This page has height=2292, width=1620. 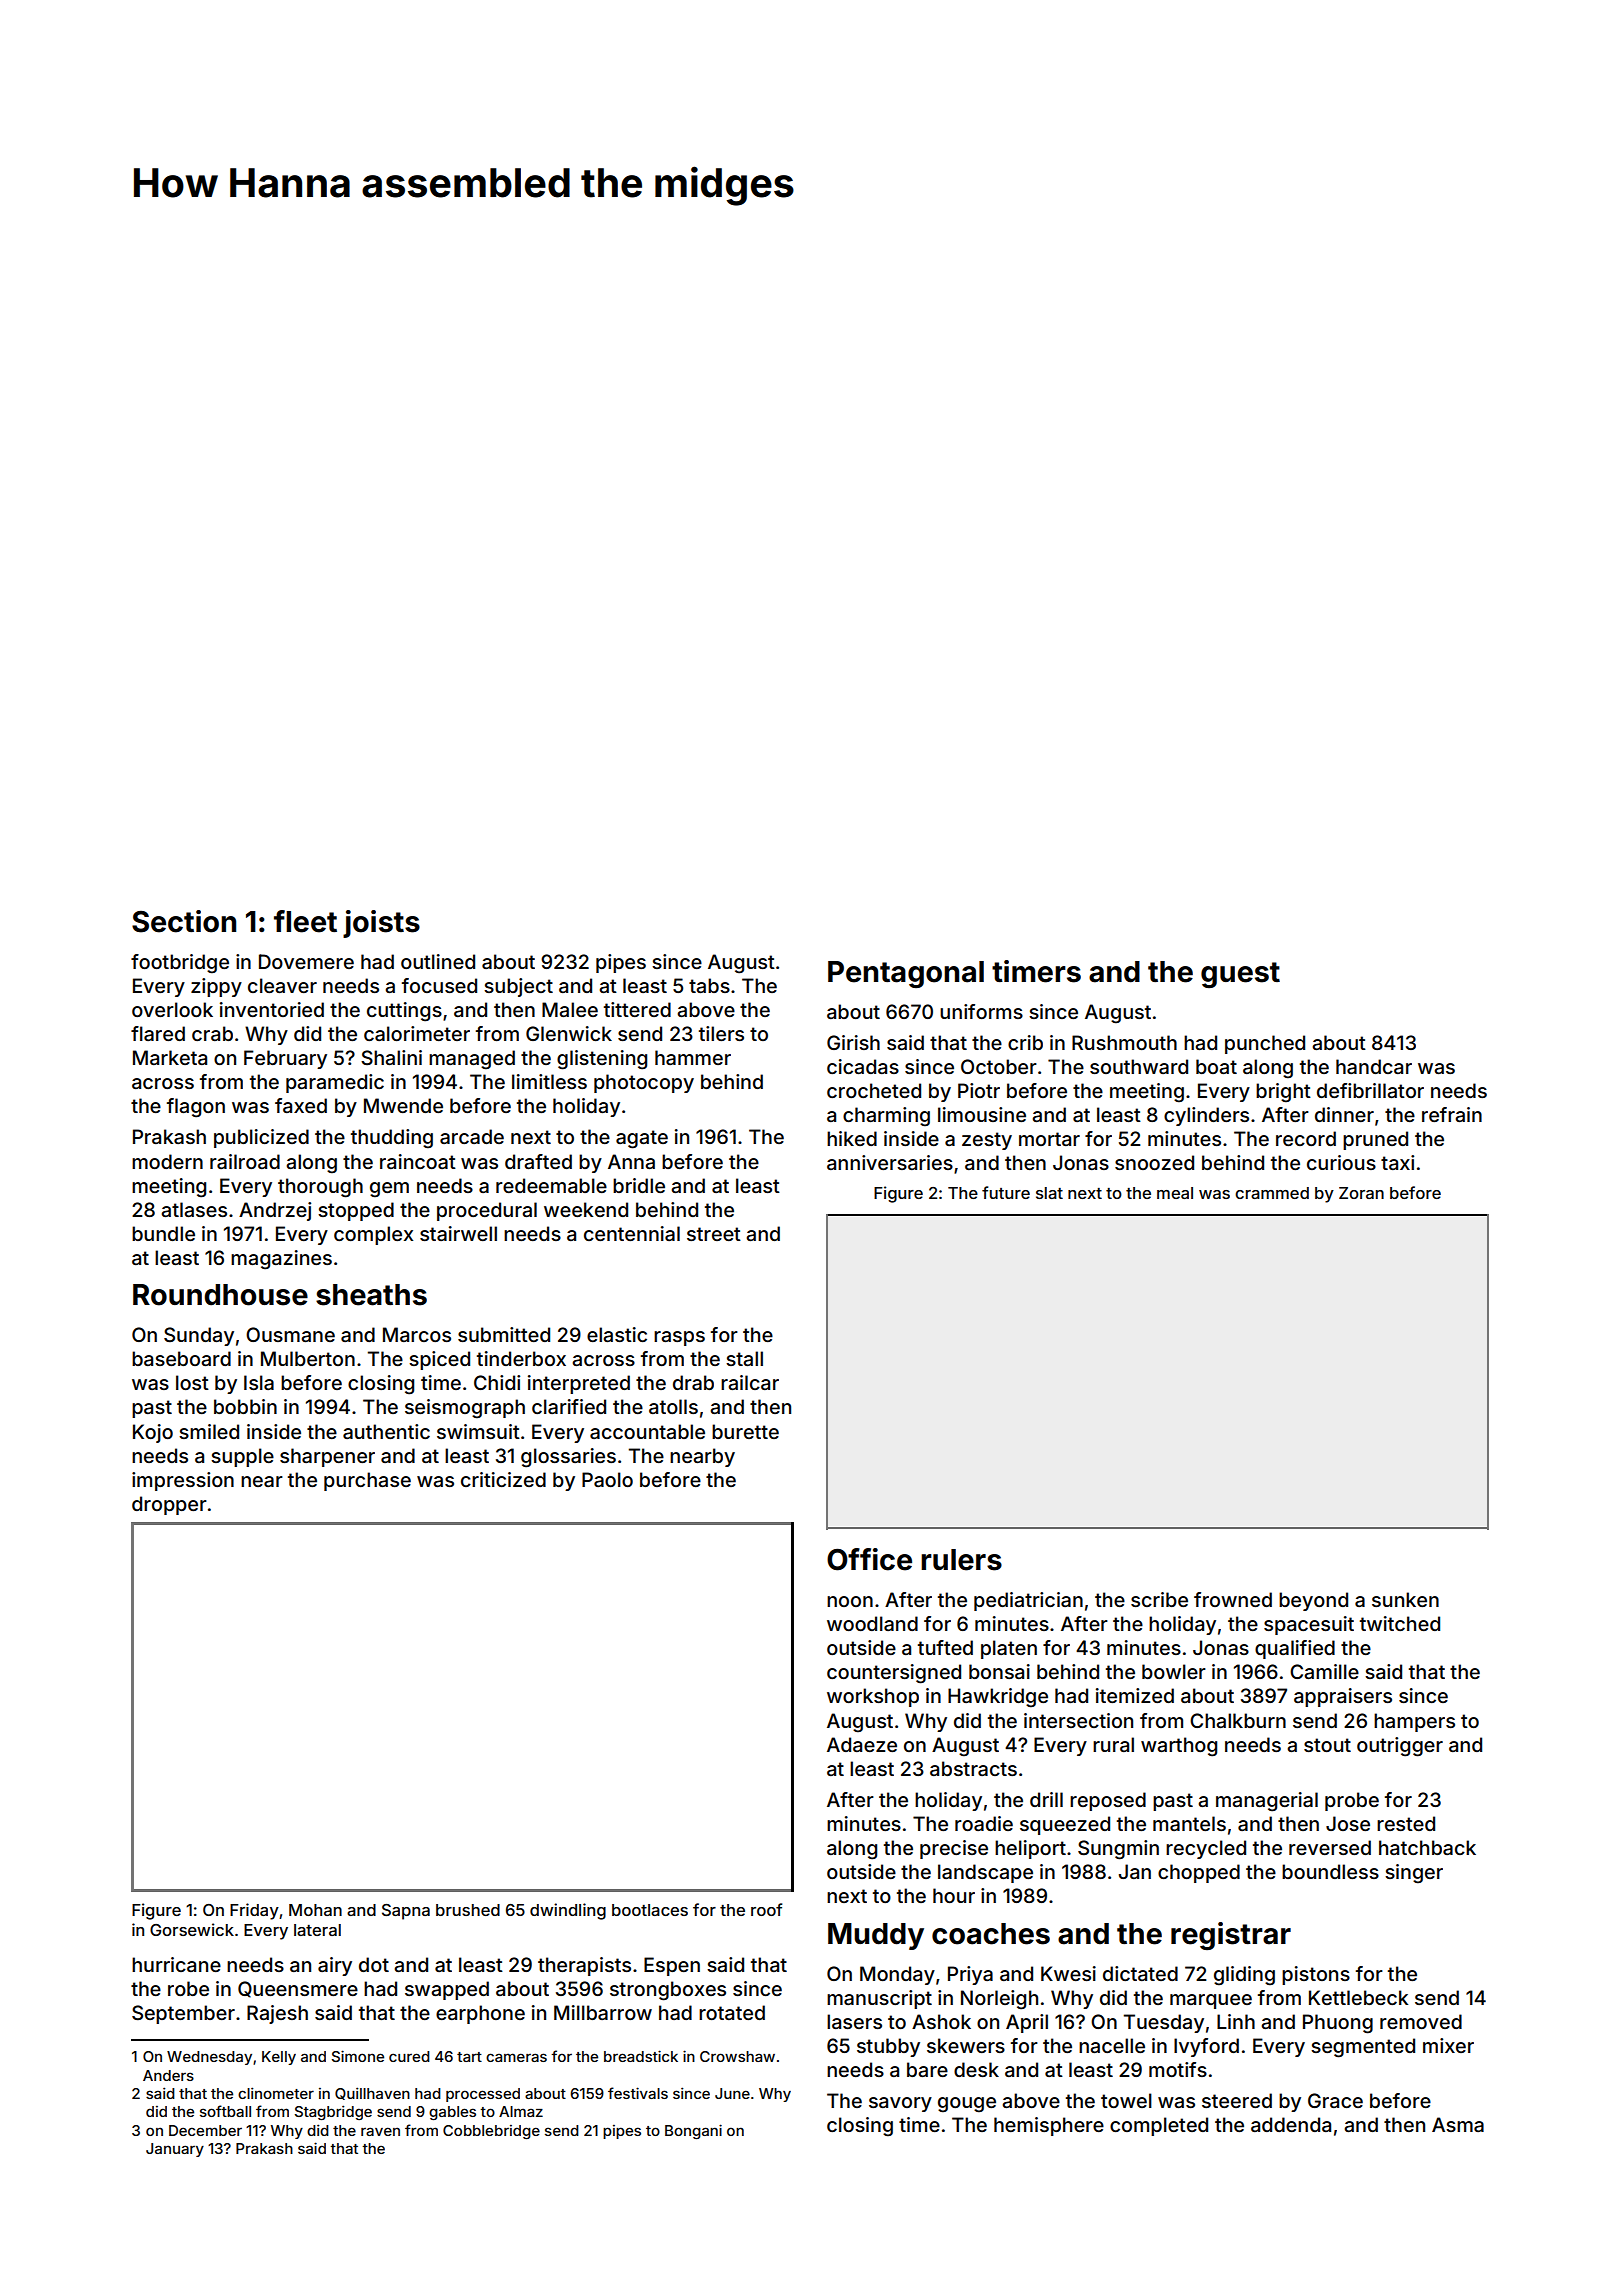 I want to click on frowned, so click(x=1233, y=1599).
